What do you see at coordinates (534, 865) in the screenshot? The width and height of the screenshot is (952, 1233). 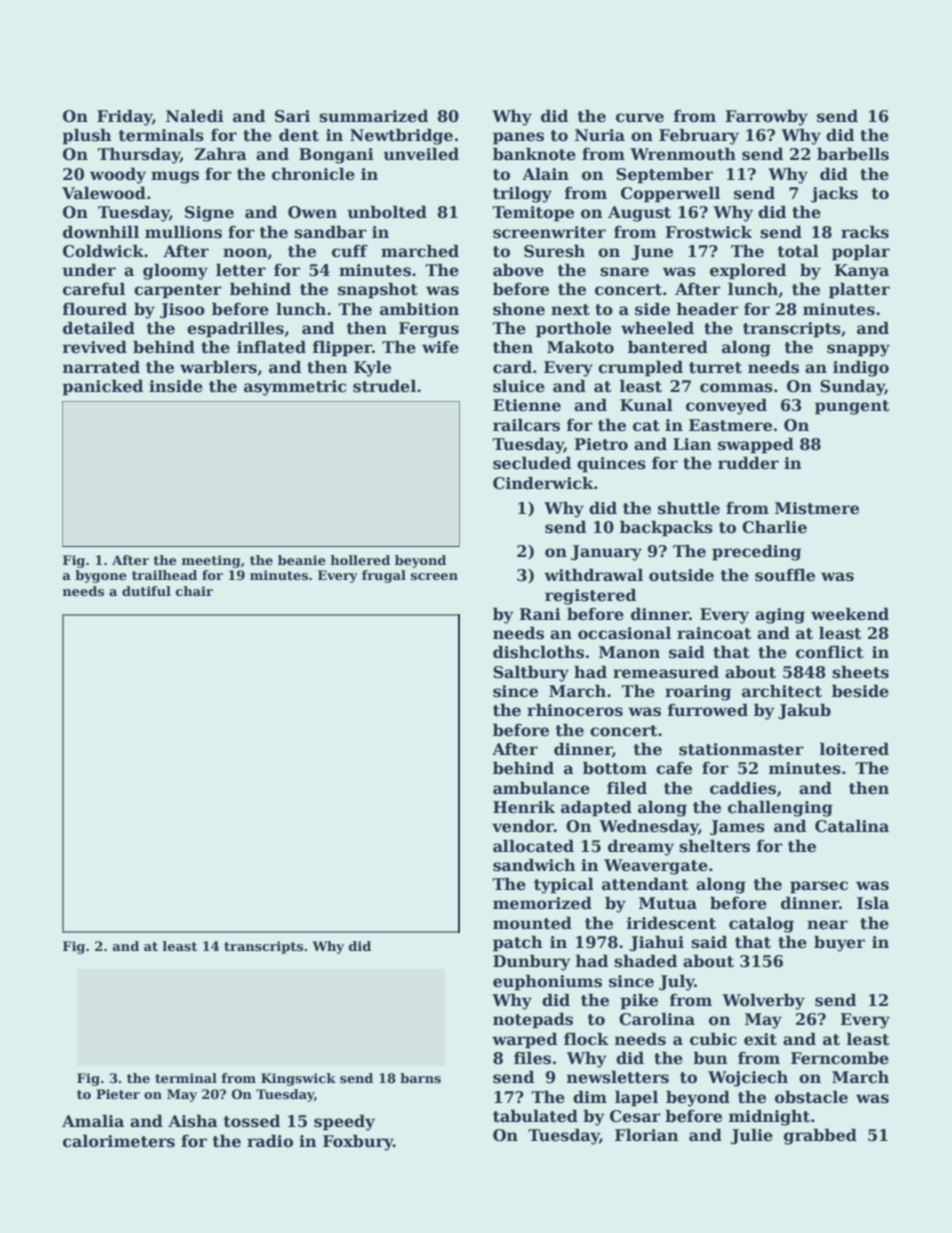 I see `sandwich` at bounding box center [534, 865].
